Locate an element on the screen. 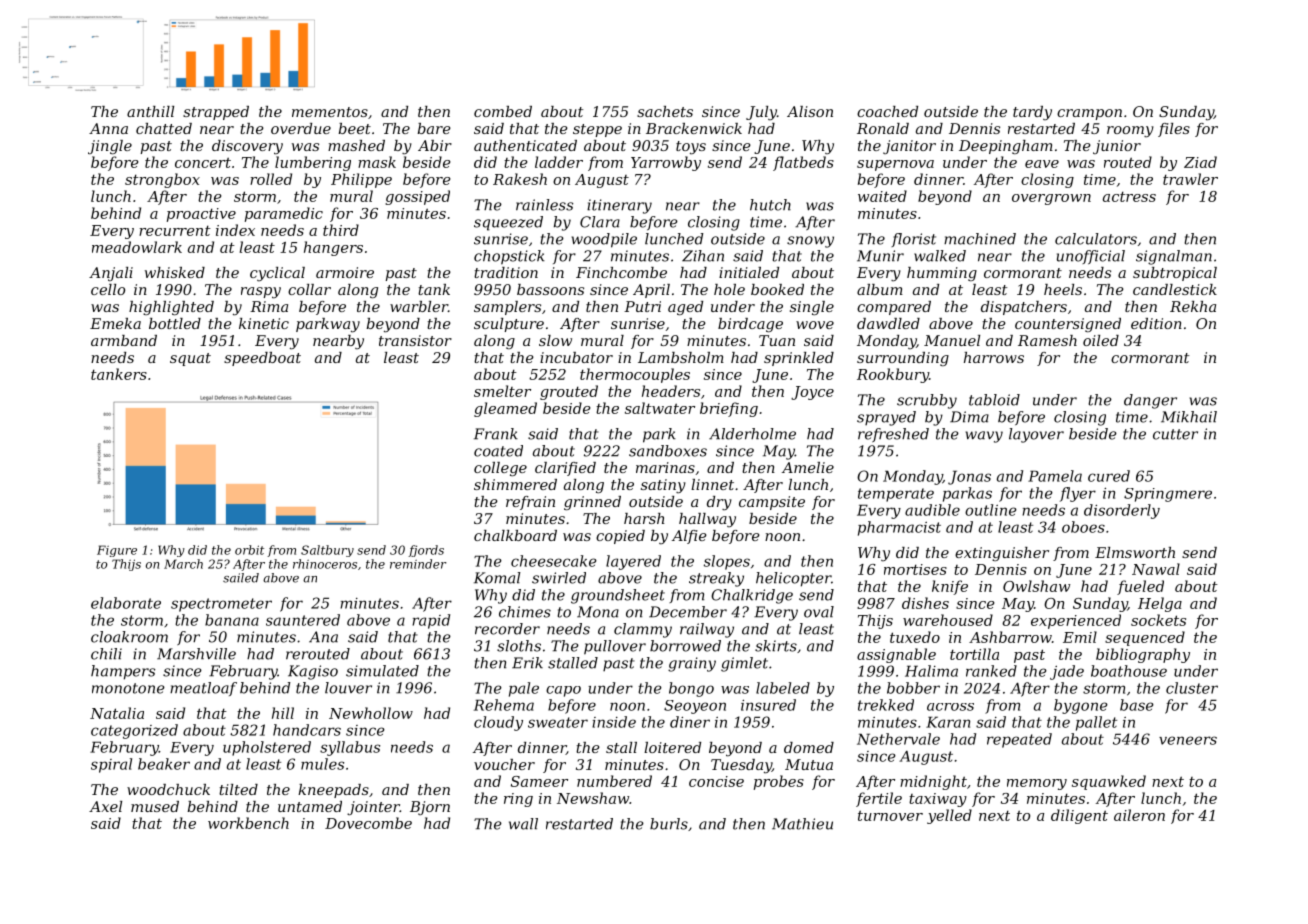  strapped is located at coordinates (216, 113).
